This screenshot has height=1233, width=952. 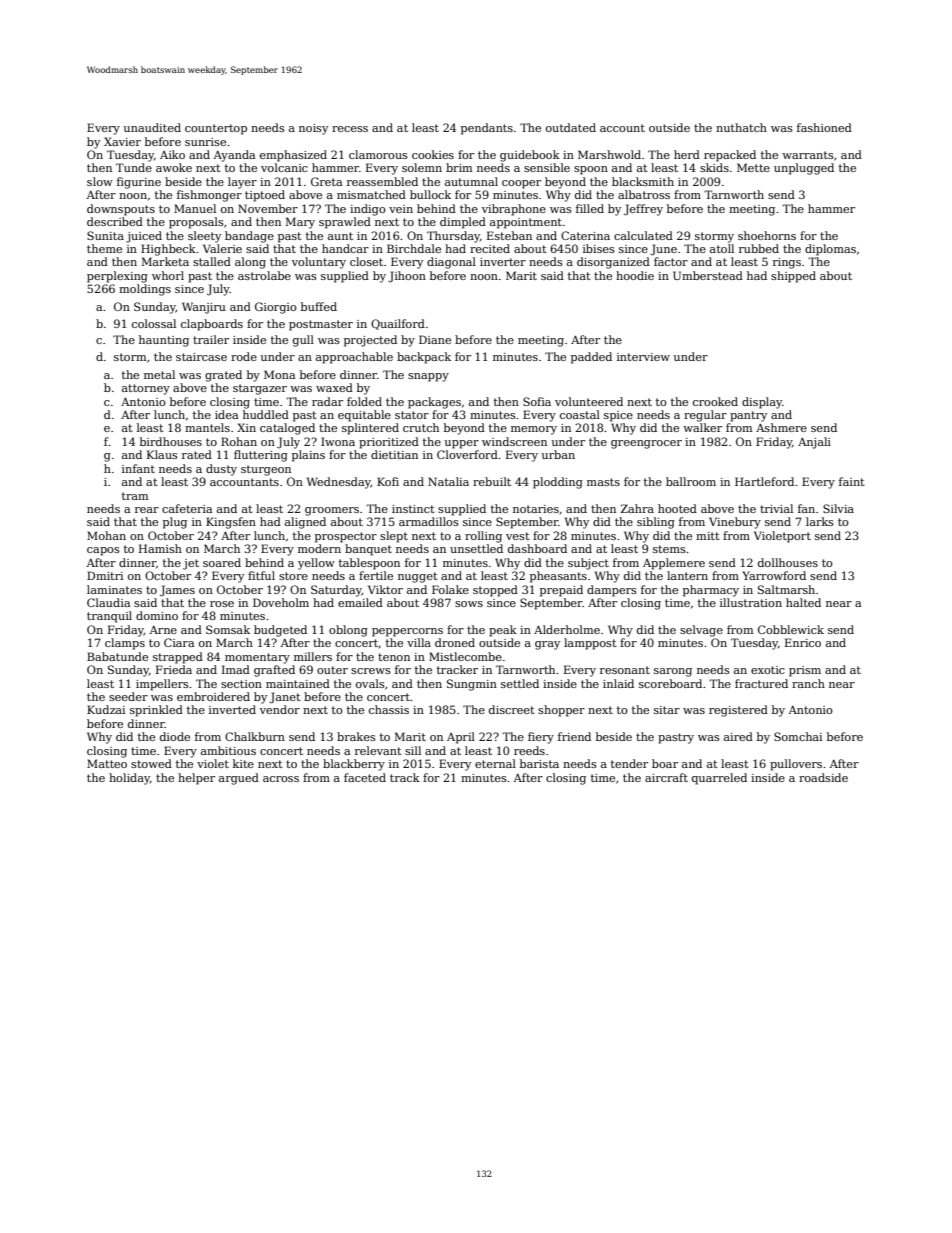 What do you see at coordinates (448, 481) in the screenshot?
I see `Natalia` at bounding box center [448, 481].
